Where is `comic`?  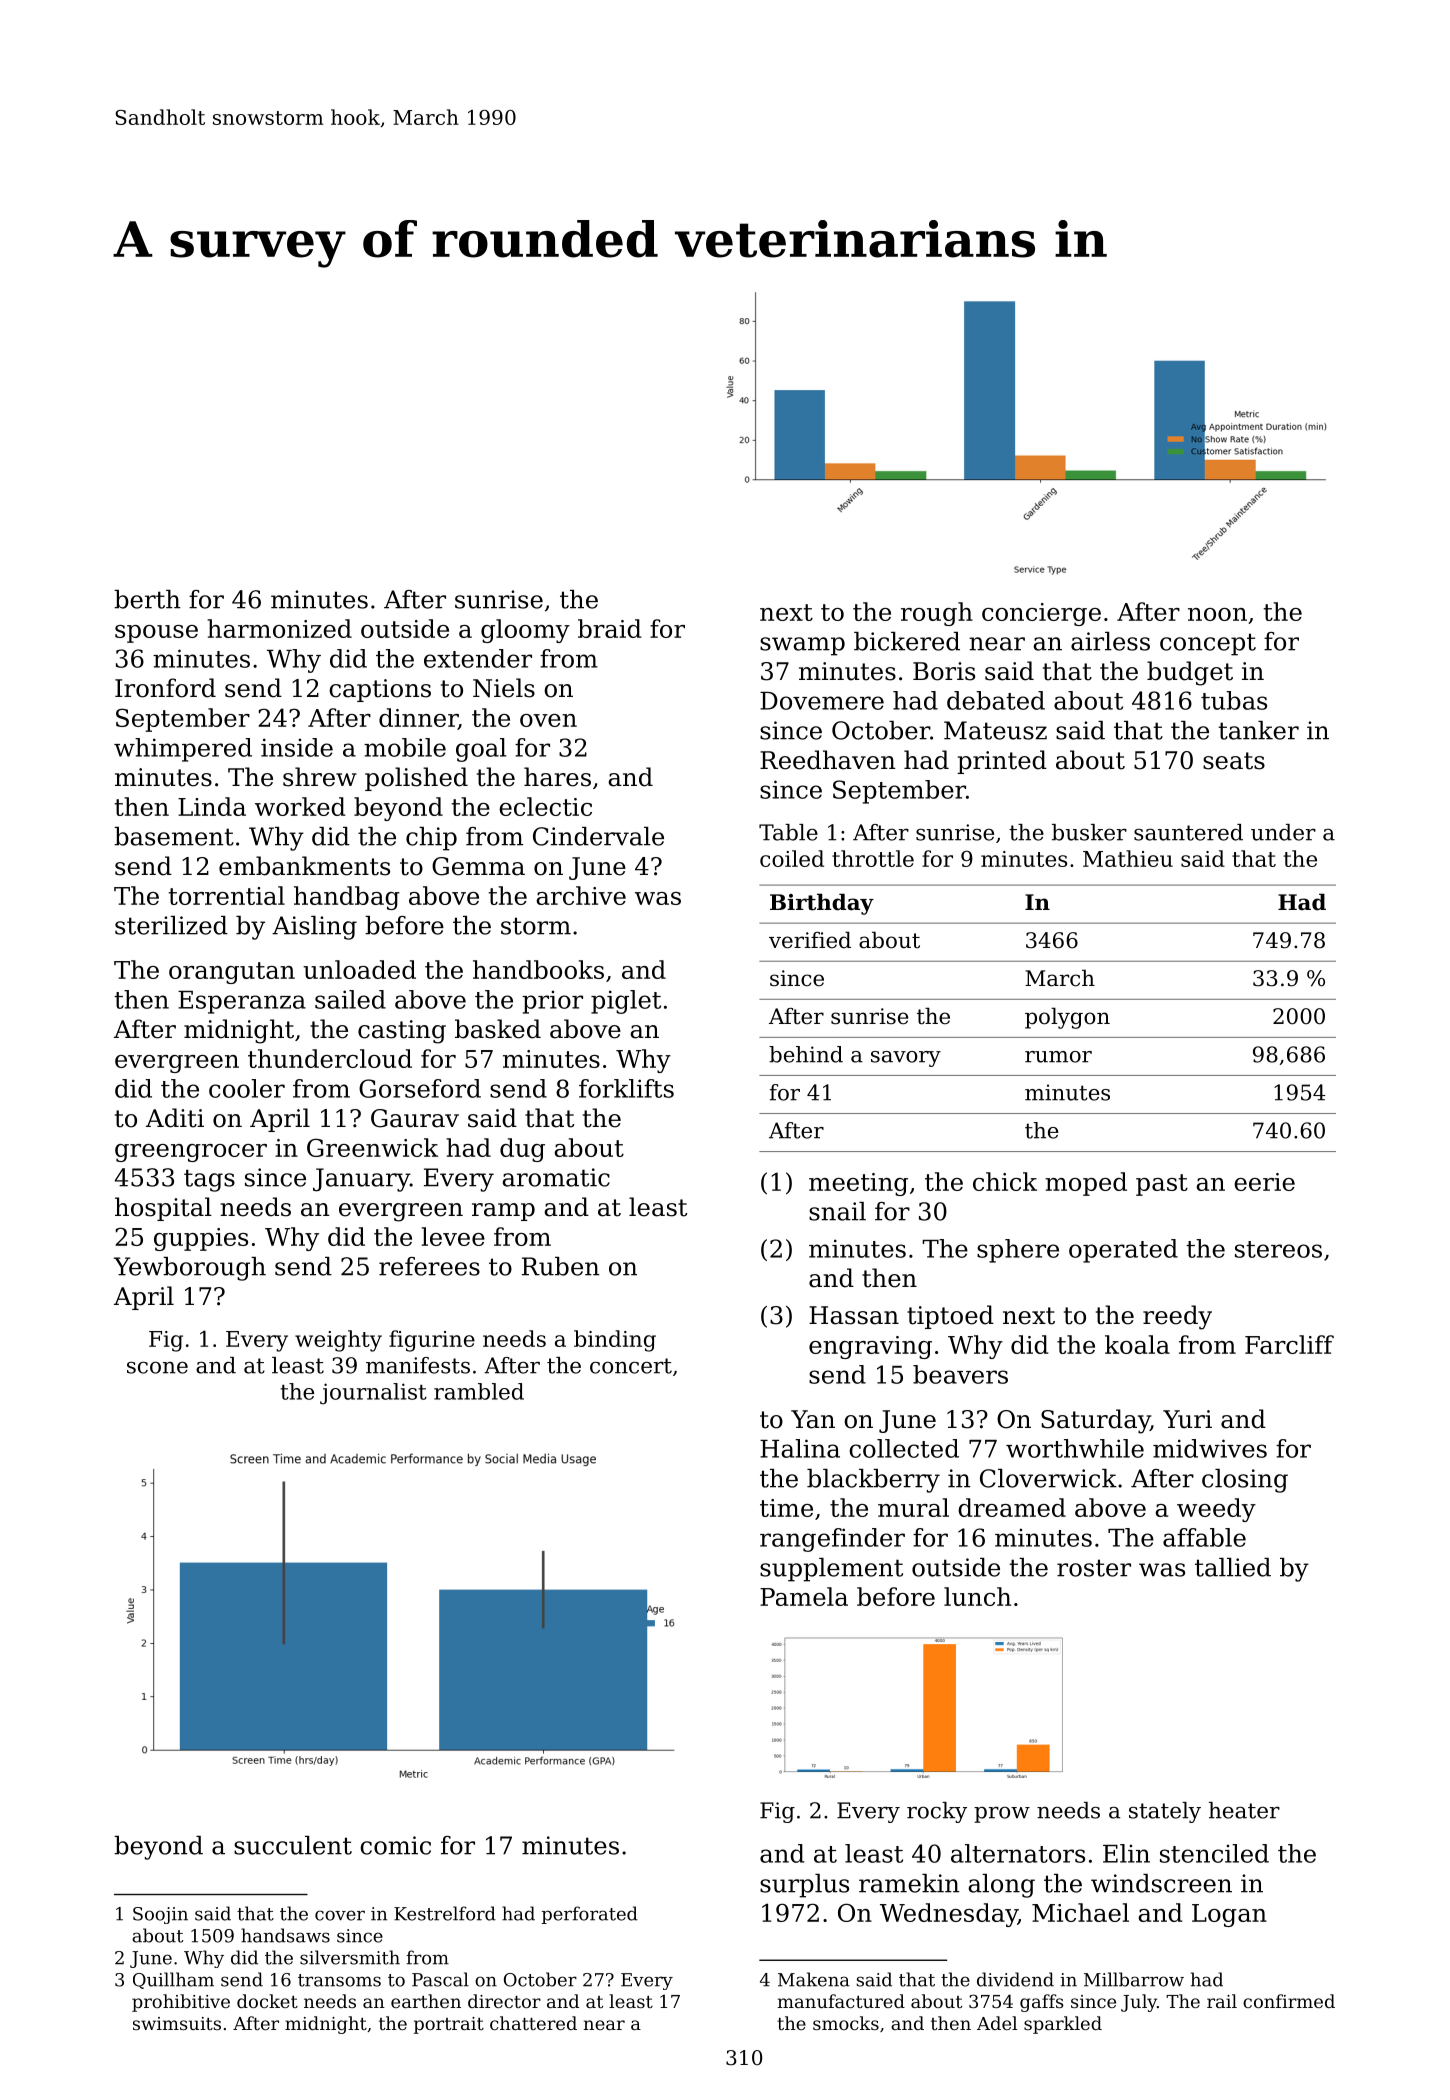
comic is located at coordinates (395, 1845).
